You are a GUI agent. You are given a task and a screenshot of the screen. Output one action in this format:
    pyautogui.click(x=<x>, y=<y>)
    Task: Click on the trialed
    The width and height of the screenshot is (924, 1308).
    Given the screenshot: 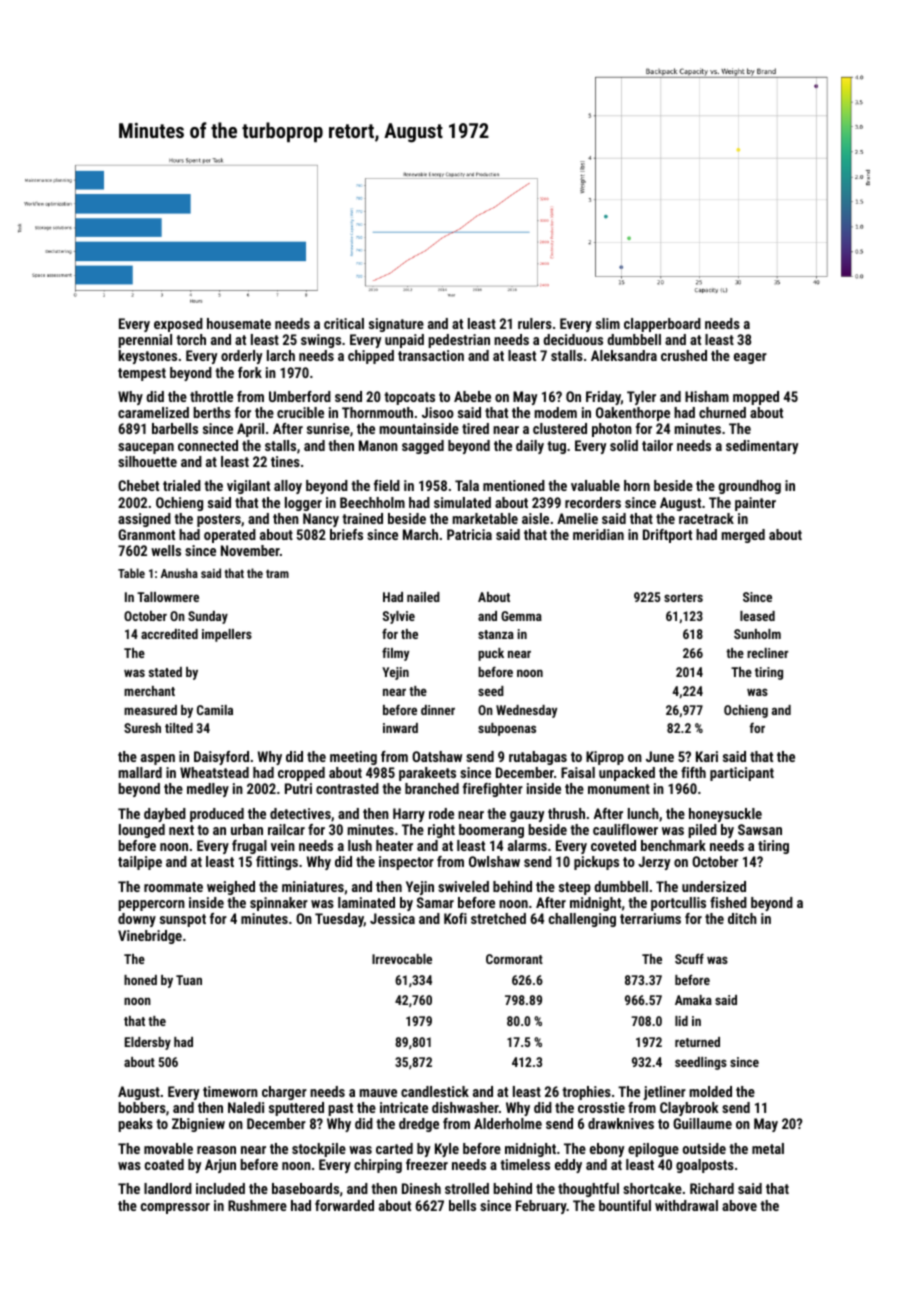 What is the action you would take?
    pyautogui.click(x=182, y=485)
